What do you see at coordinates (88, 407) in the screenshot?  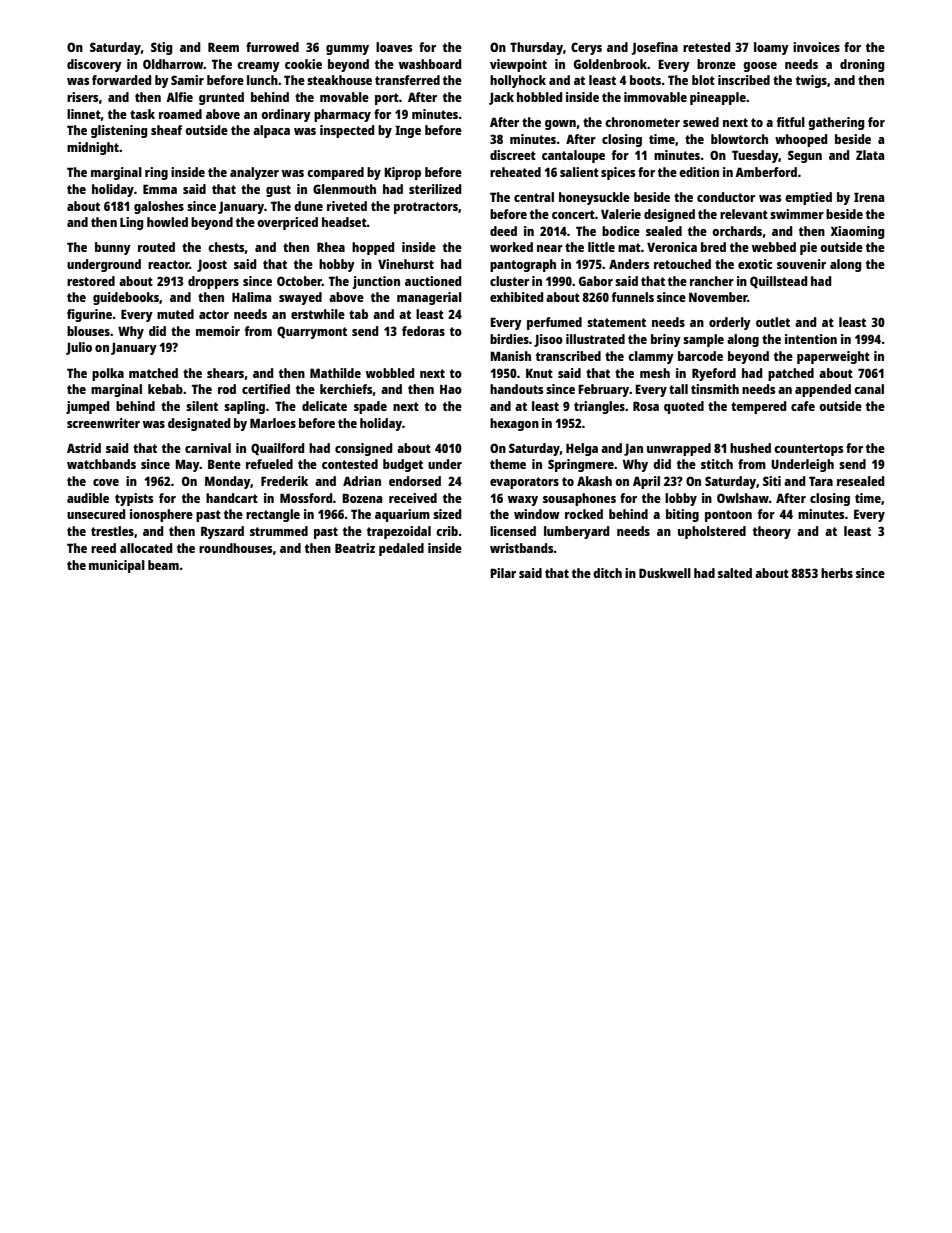 I see `jumped` at bounding box center [88, 407].
